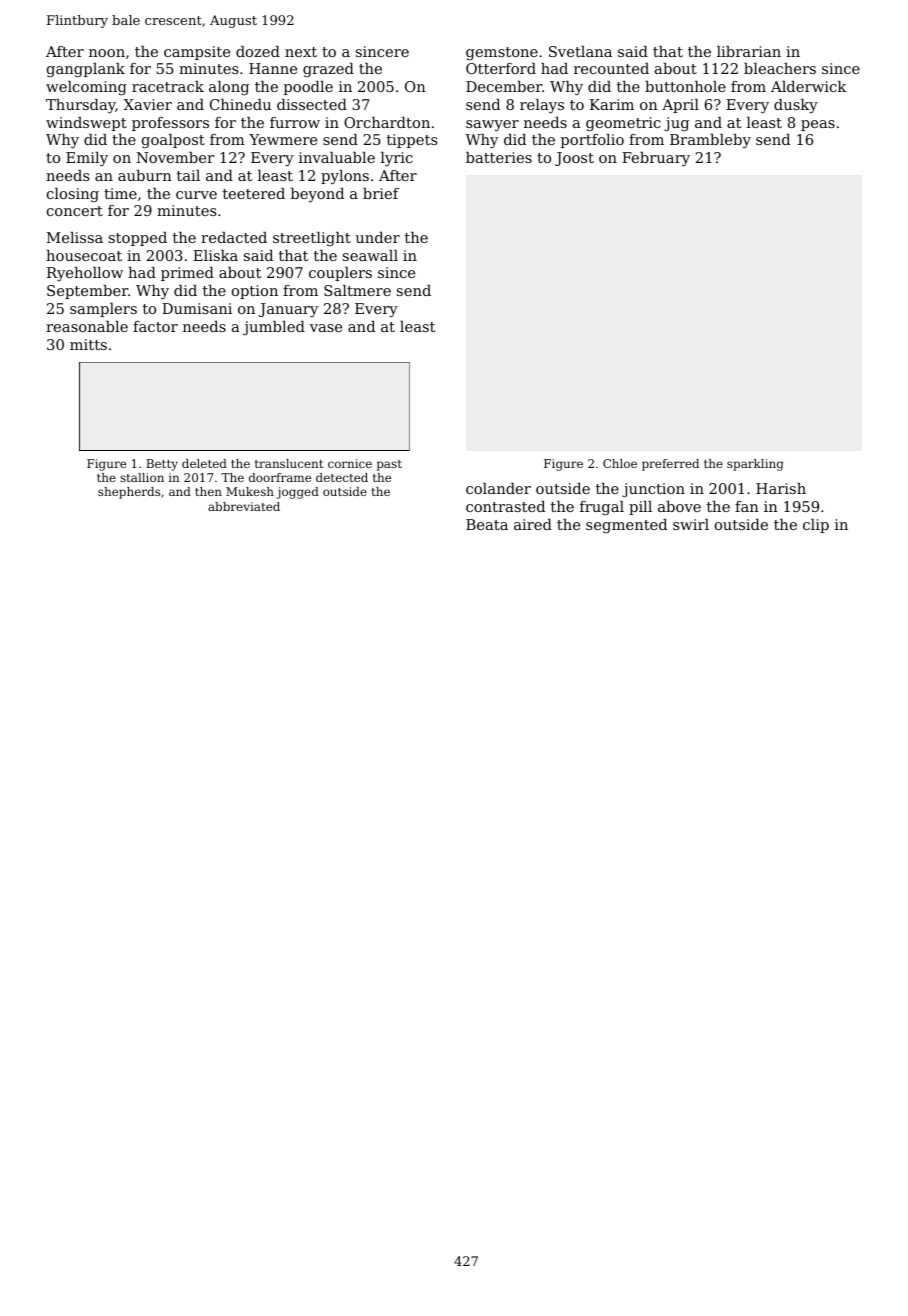  What do you see at coordinates (328, 70) in the image?
I see `grazed` at bounding box center [328, 70].
